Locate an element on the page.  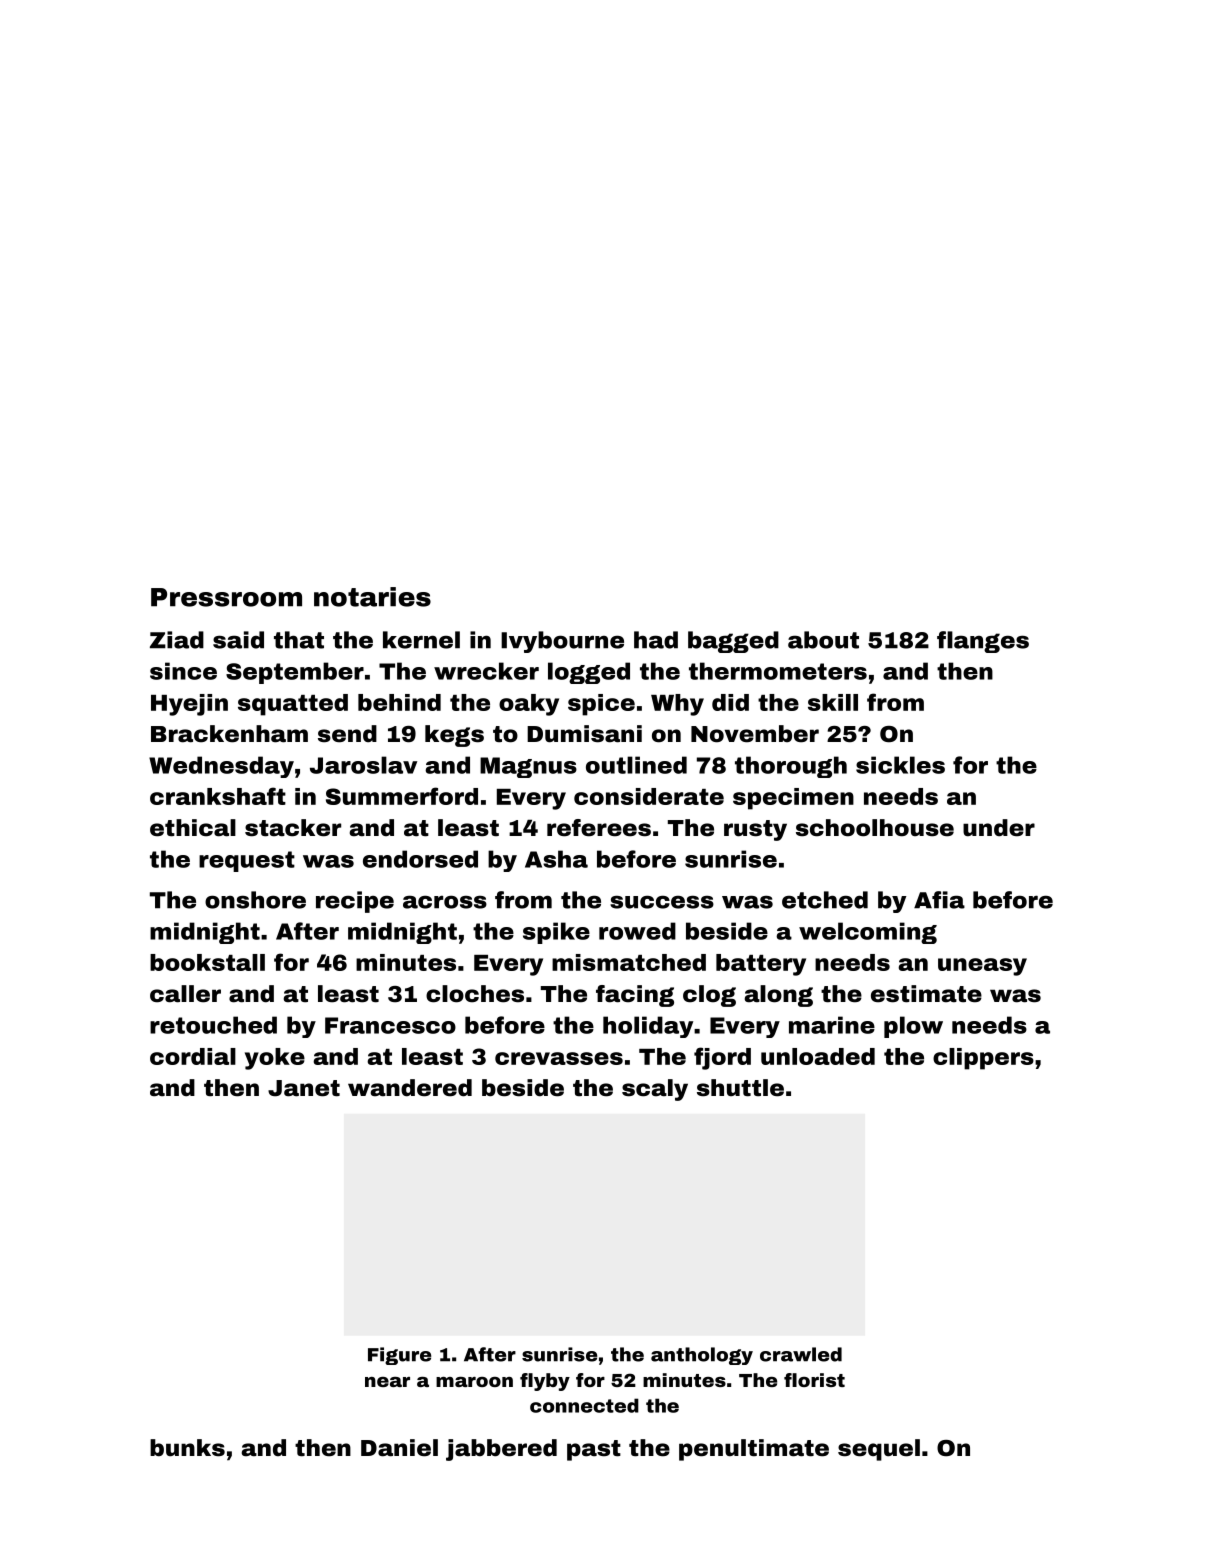
success is located at coordinates (662, 902).
